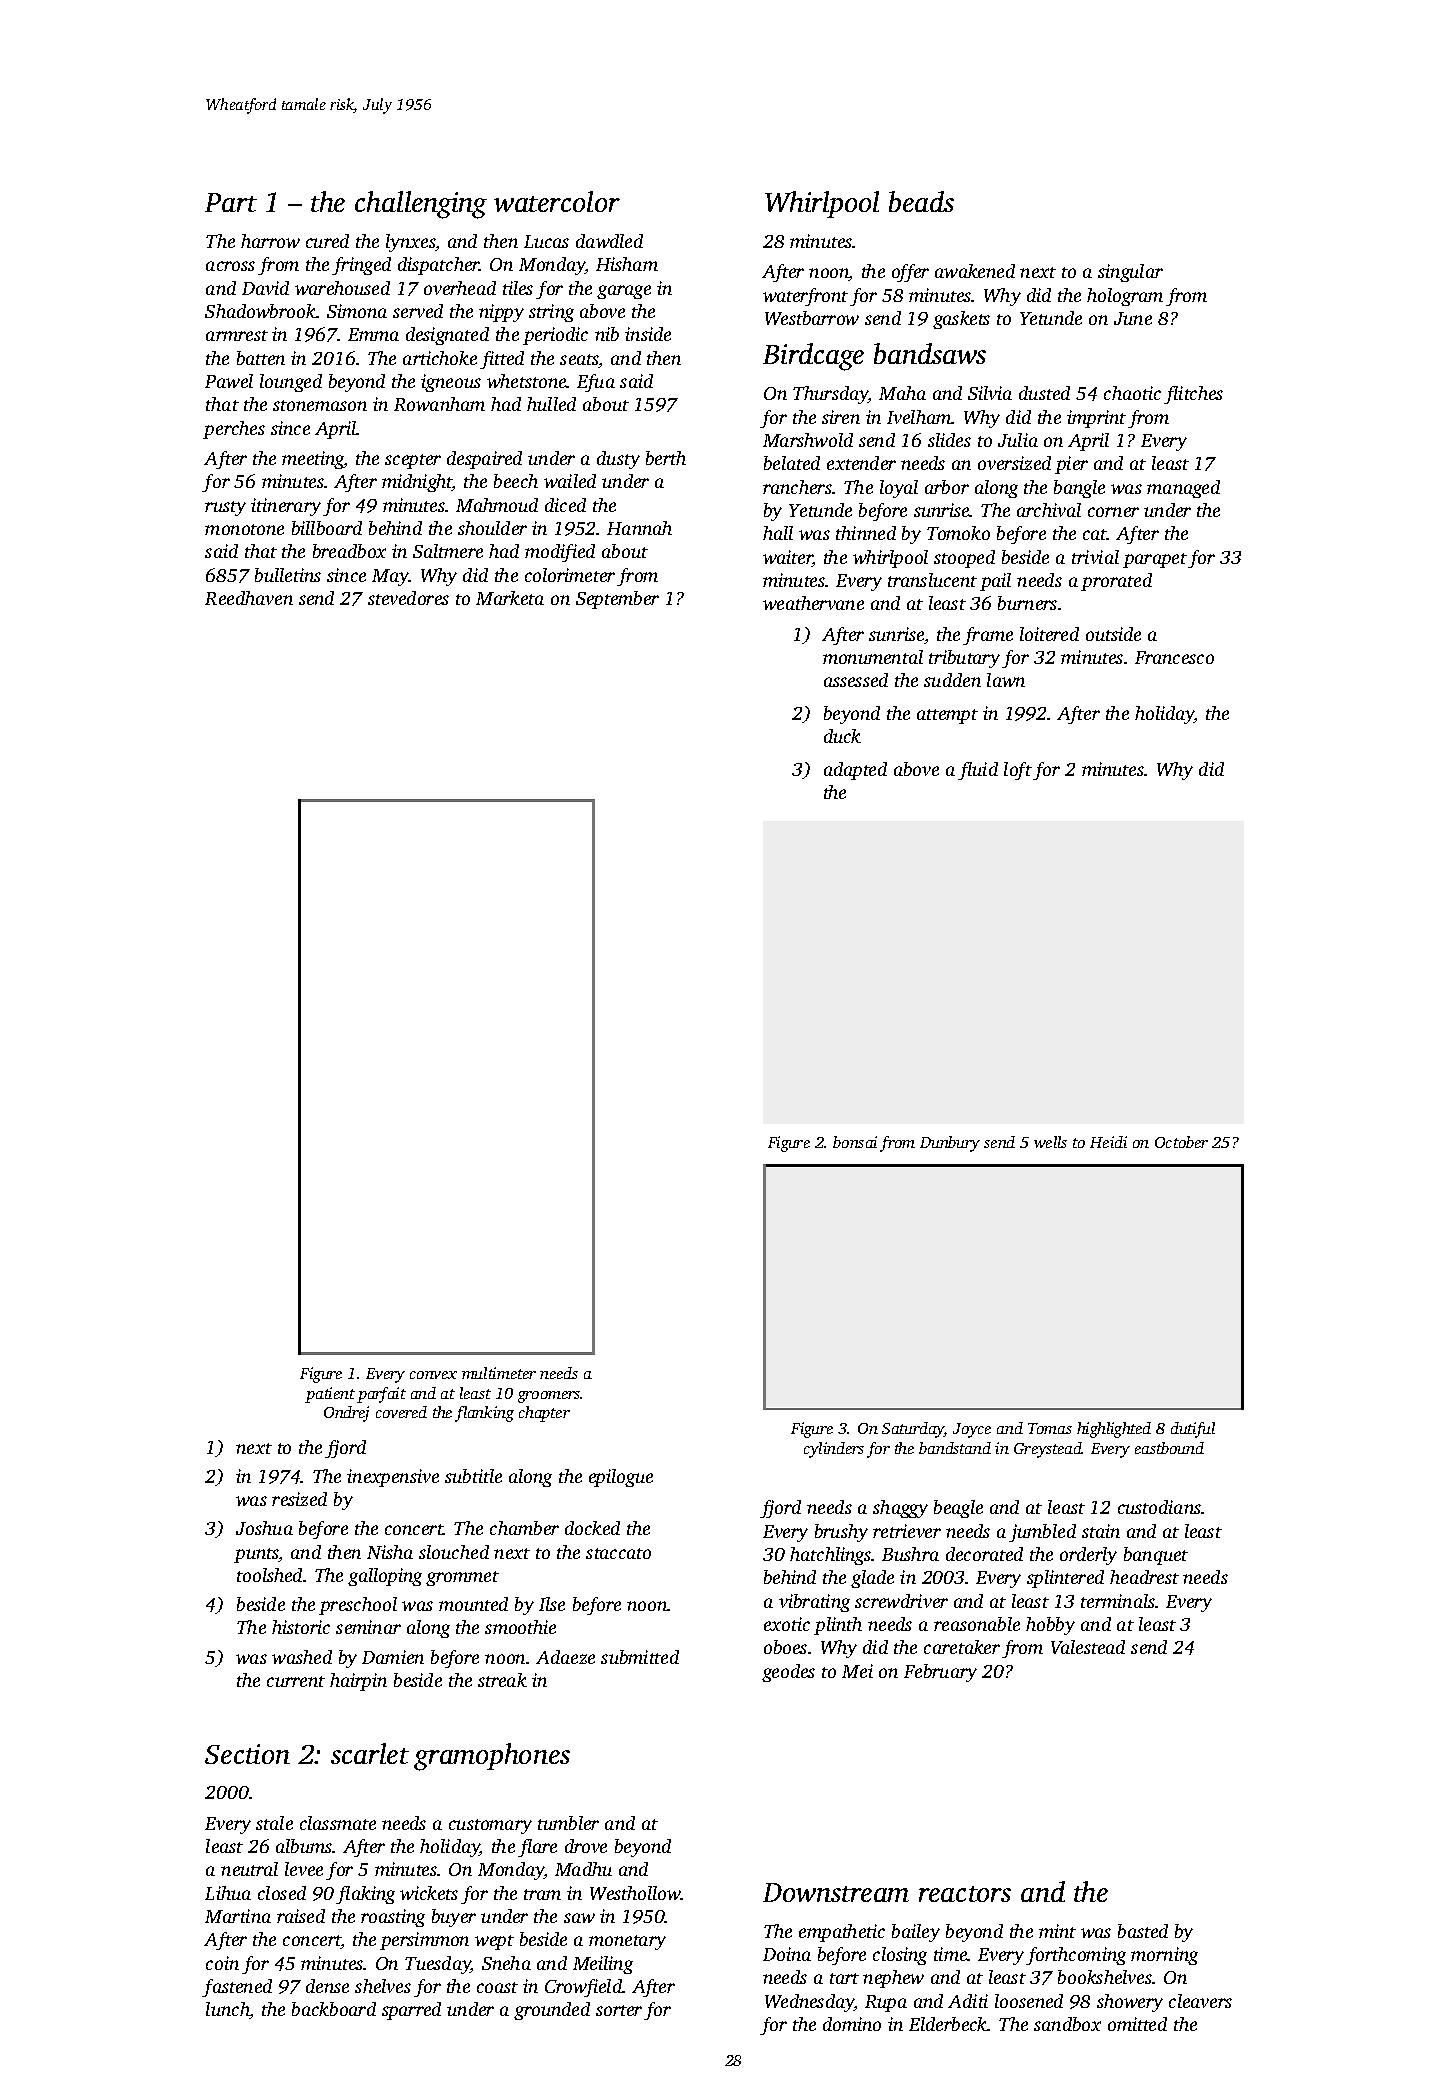 The image size is (1450, 2100). Describe the element at coordinates (330, 1395) in the page. I see `patient` at that location.
